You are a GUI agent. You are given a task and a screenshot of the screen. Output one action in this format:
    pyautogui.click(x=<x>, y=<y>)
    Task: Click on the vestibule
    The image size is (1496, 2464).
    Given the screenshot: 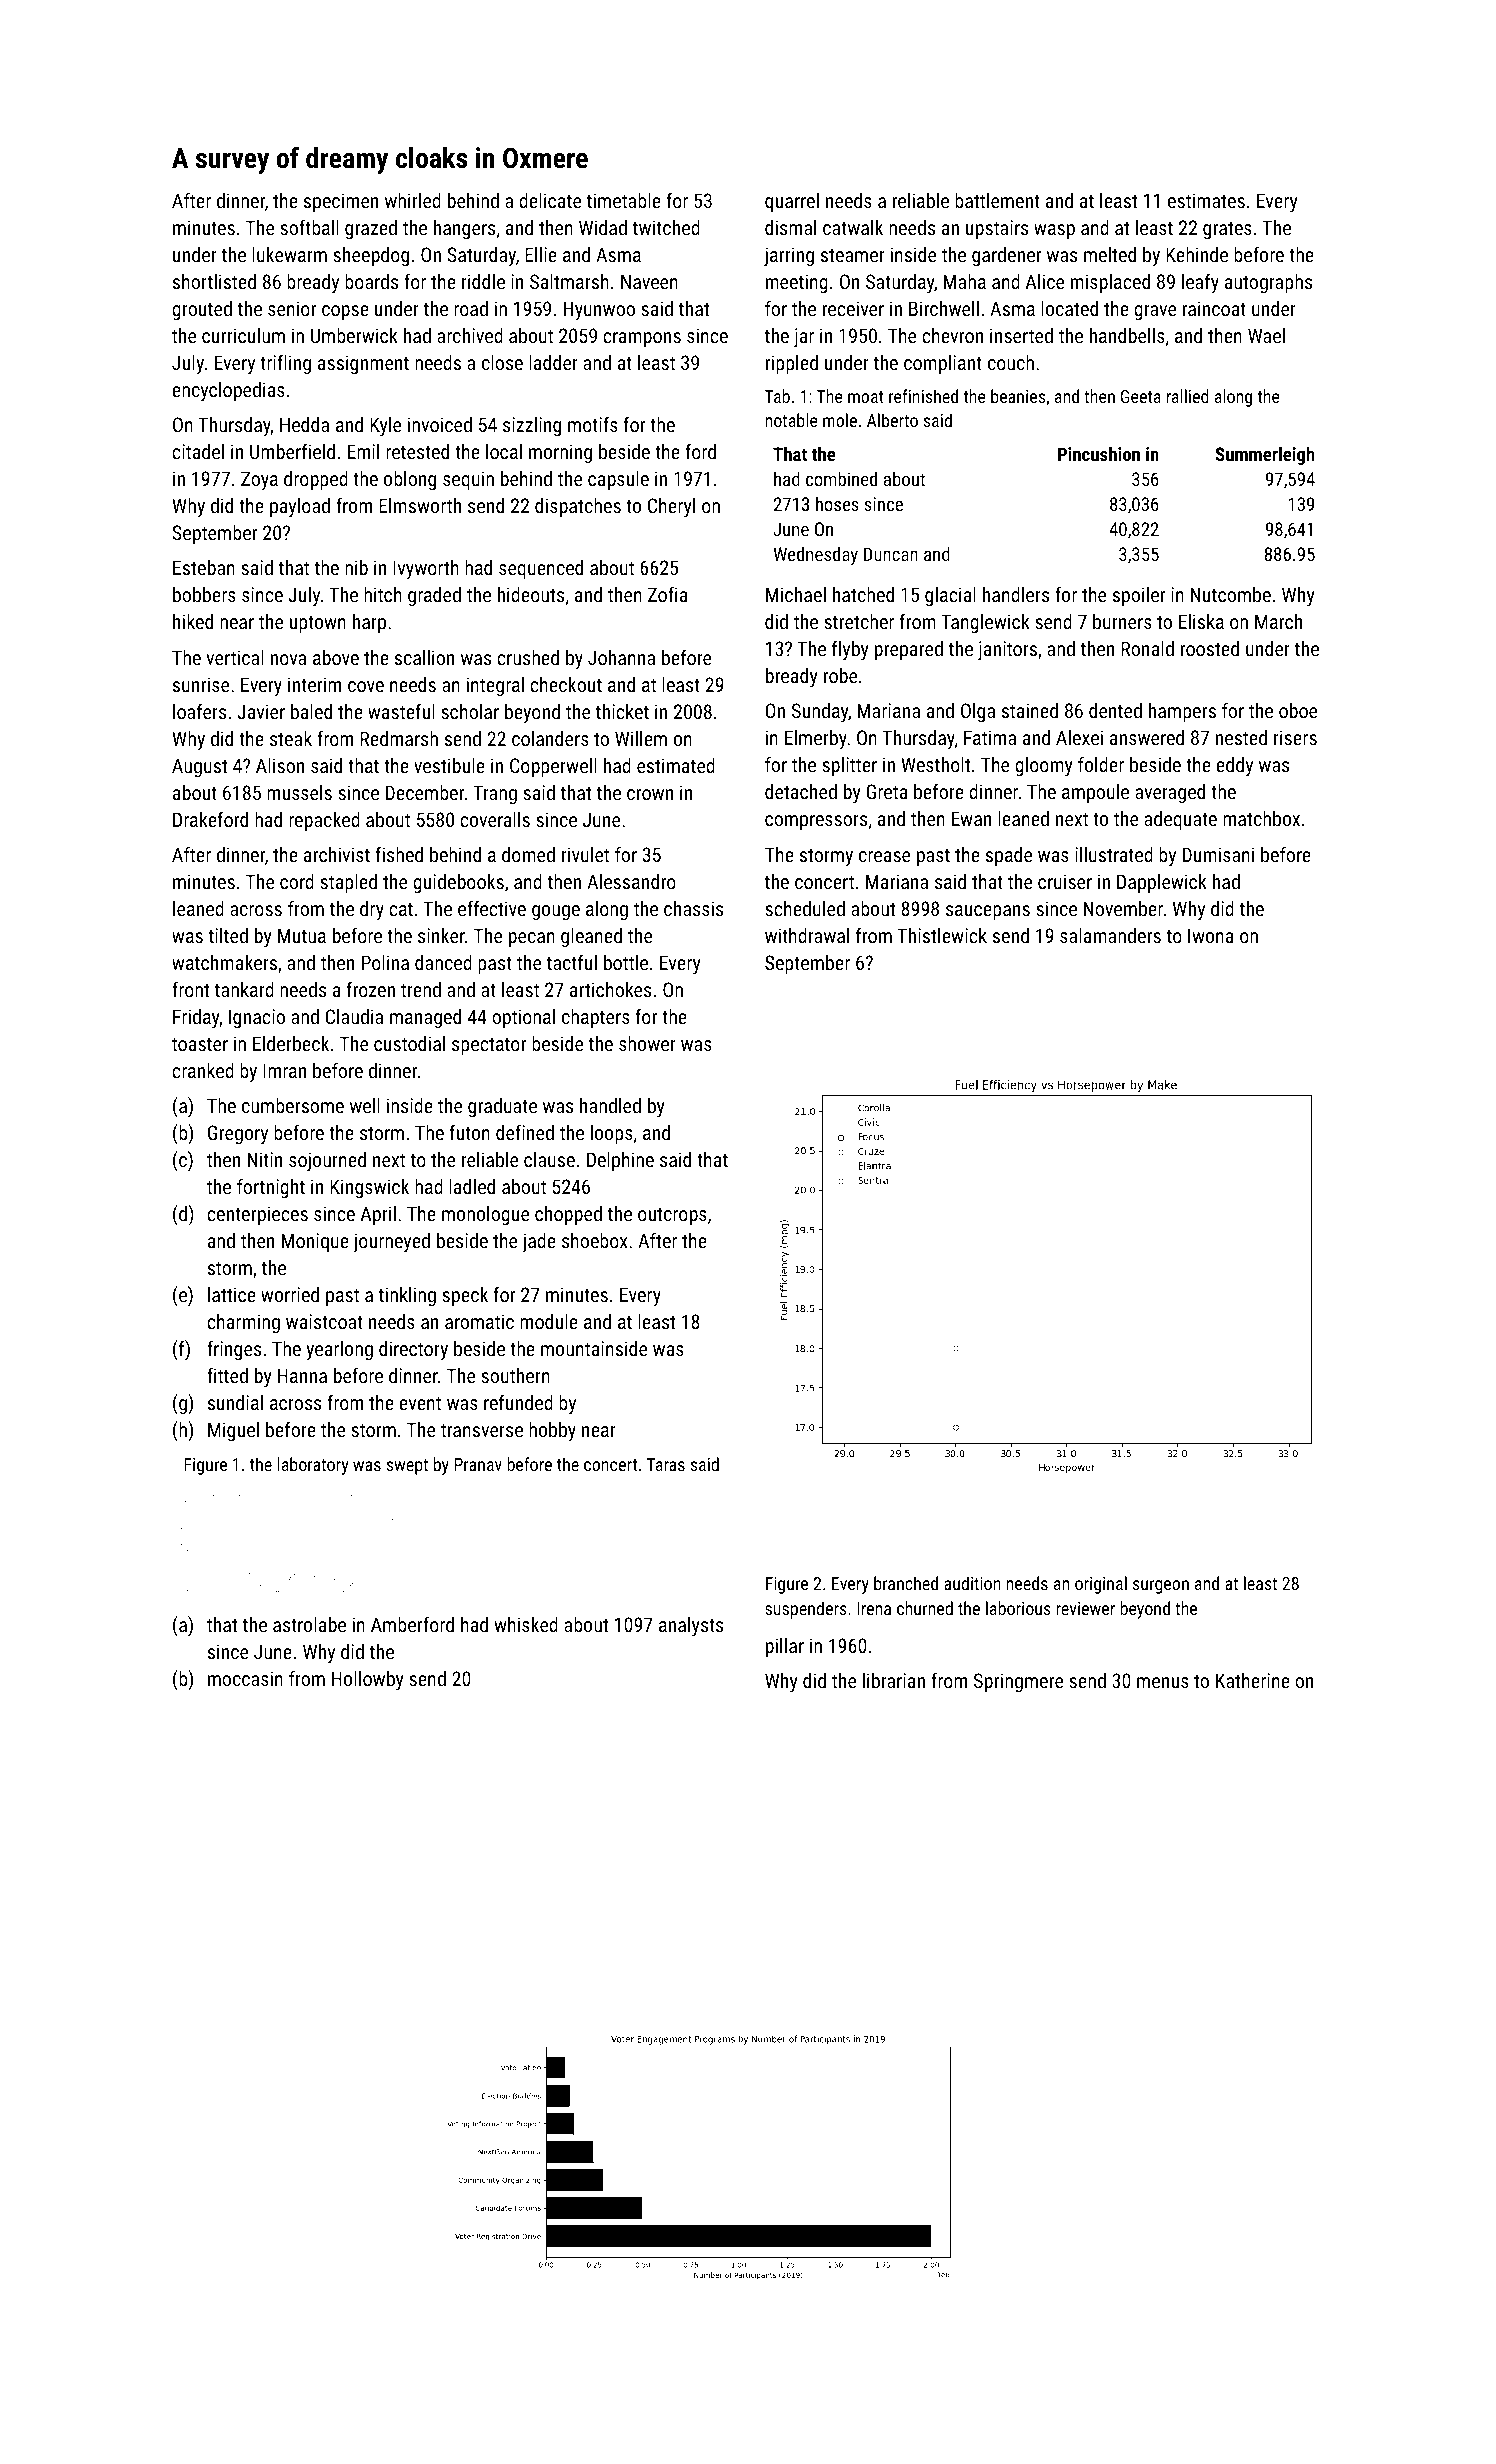 What is the action you would take?
    pyautogui.click(x=449, y=765)
